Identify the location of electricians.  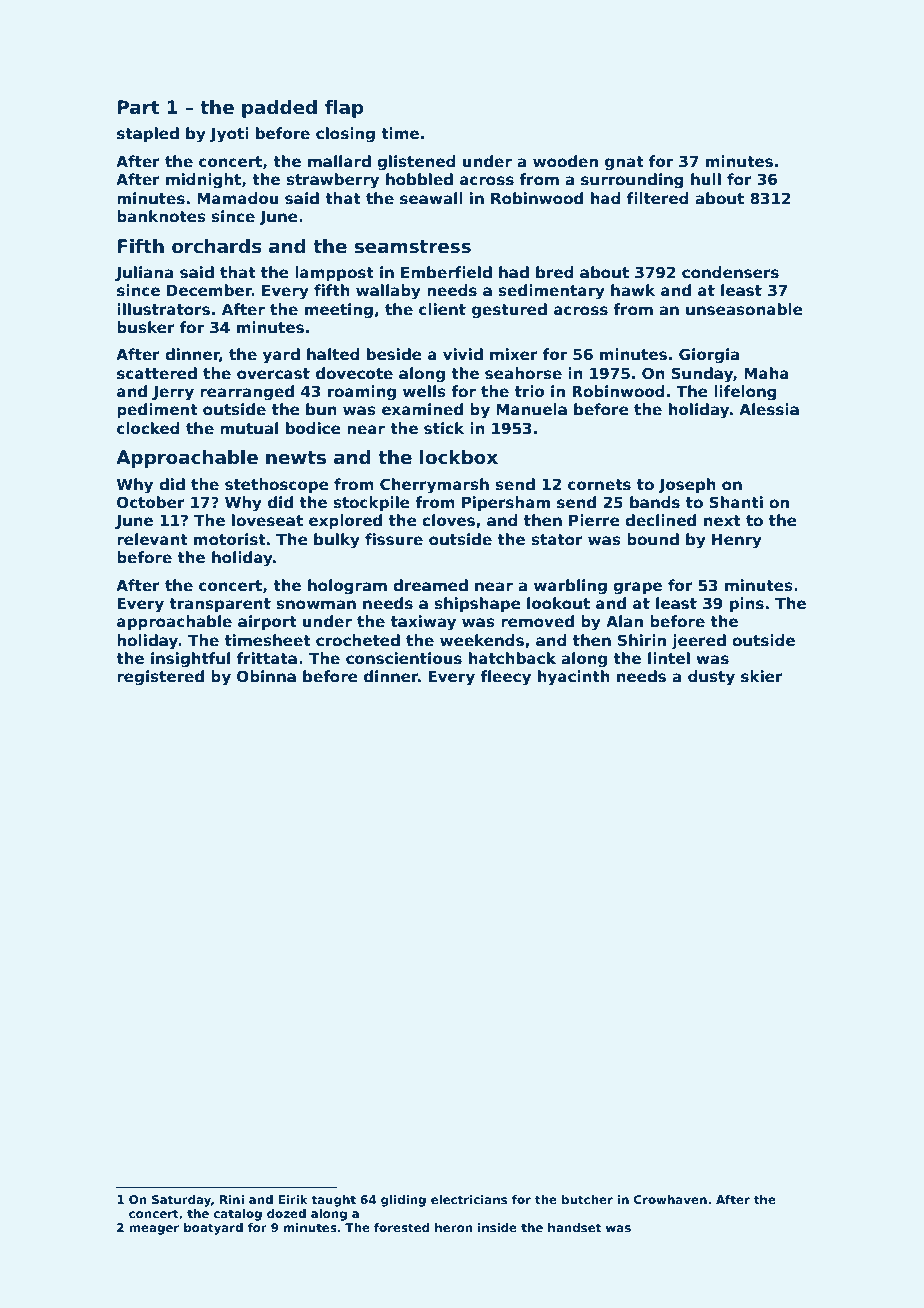
(469, 1199).
